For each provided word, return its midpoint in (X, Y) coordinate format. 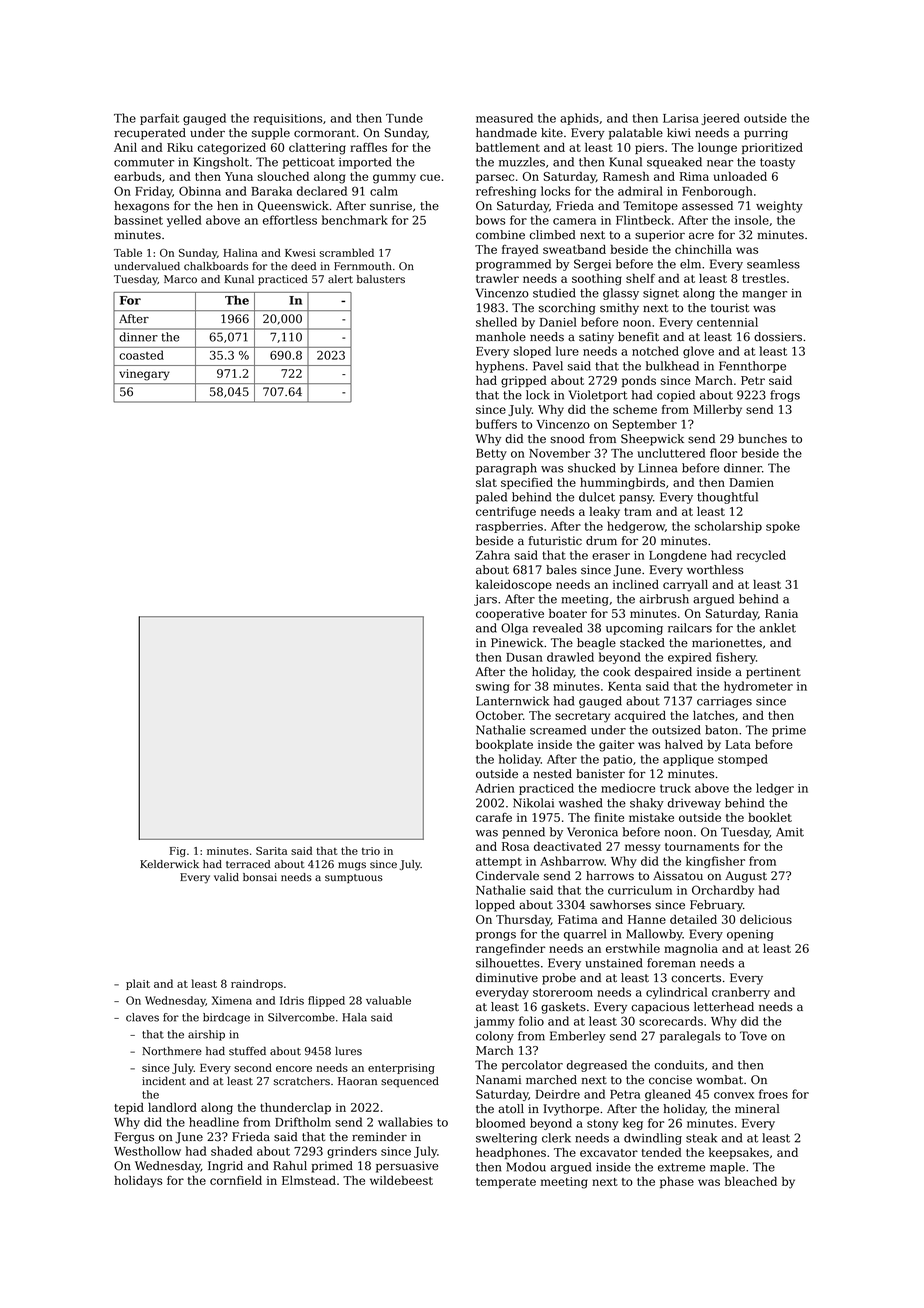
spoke (783, 527)
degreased (597, 1066)
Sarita (271, 851)
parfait (159, 119)
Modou (526, 1167)
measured (504, 118)
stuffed (247, 1051)
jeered (720, 119)
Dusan (524, 657)
